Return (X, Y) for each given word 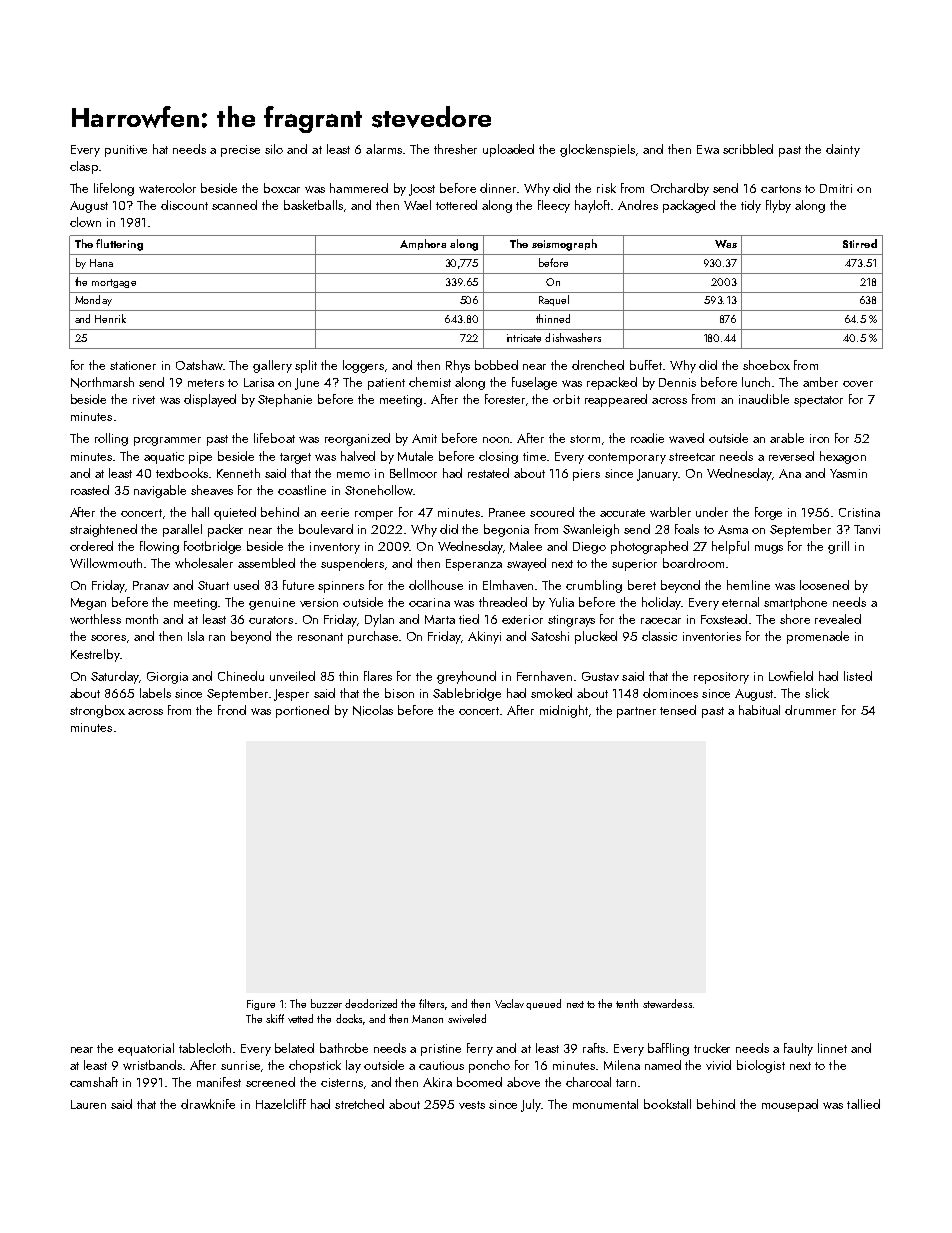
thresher (455, 149)
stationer (133, 365)
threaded (503, 602)
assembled (266, 563)
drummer (810, 710)
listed (858, 676)
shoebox (766, 365)
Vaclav (509, 1003)
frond (232, 710)
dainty (843, 150)
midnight (564, 711)
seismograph (564, 245)
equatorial (146, 1049)
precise (240, 151)
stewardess (667, 1003)
